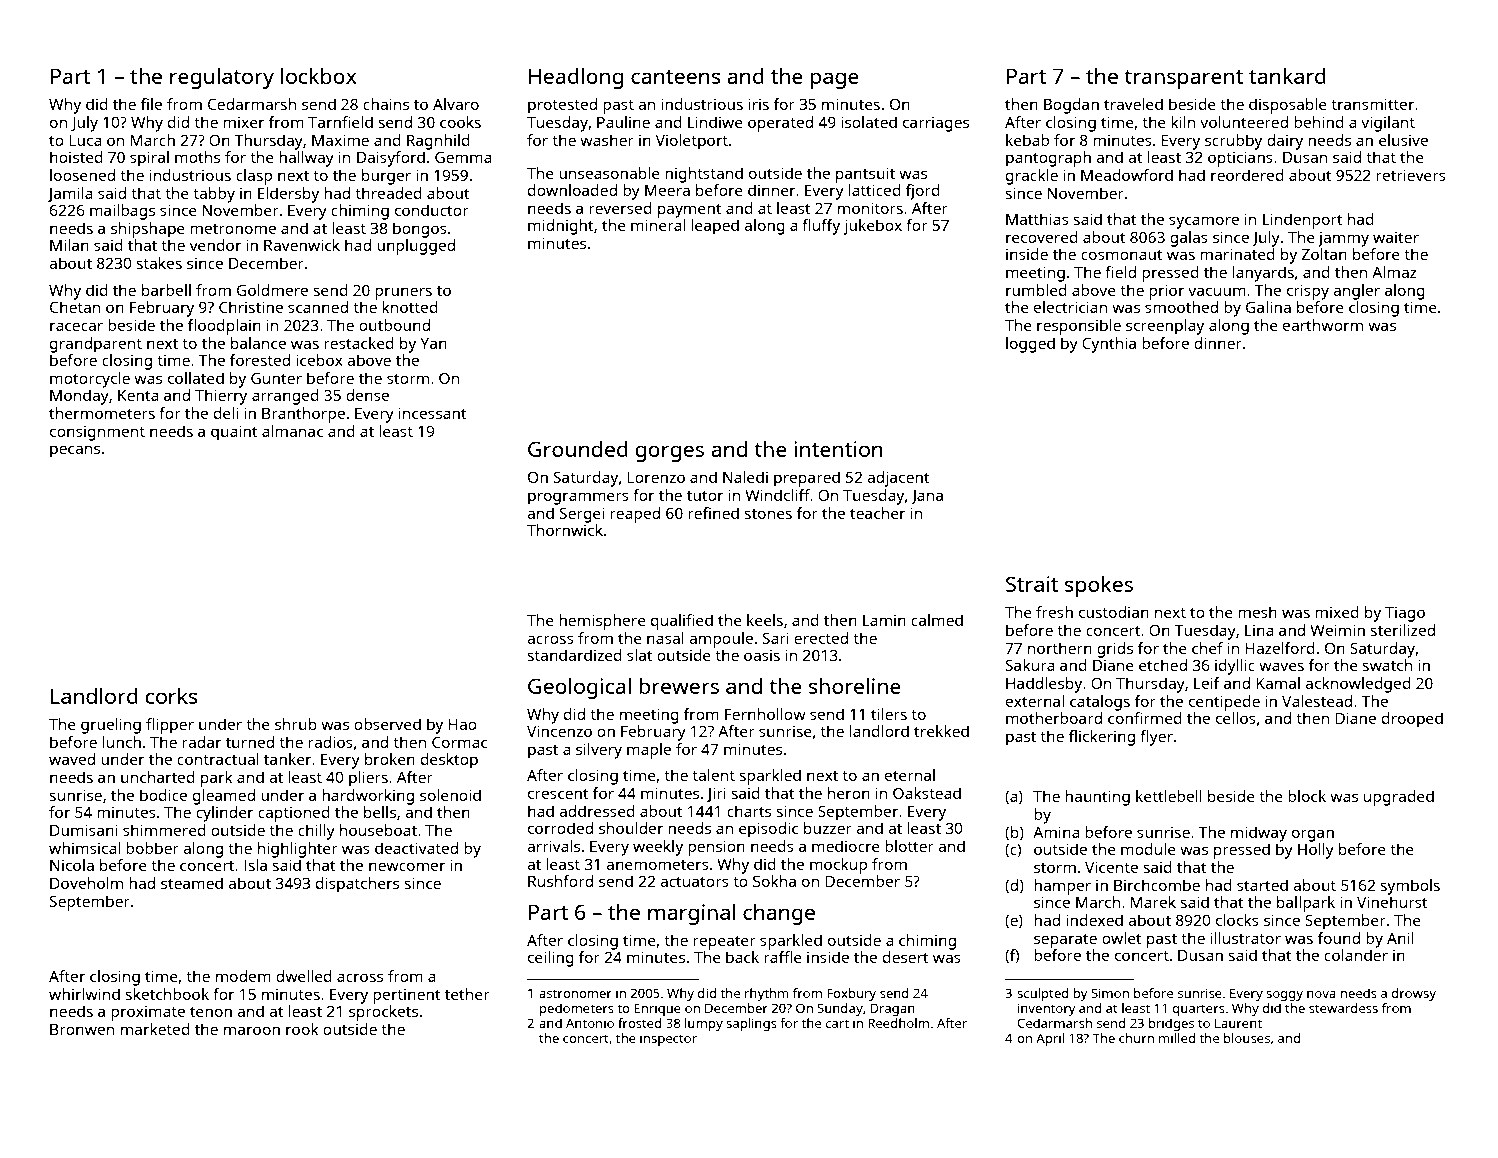 The image size is (1498, 1158). What do you see at coordinates (676, 77) in the screenshot?
I see `canteens` at bounding box center [676, 77].
